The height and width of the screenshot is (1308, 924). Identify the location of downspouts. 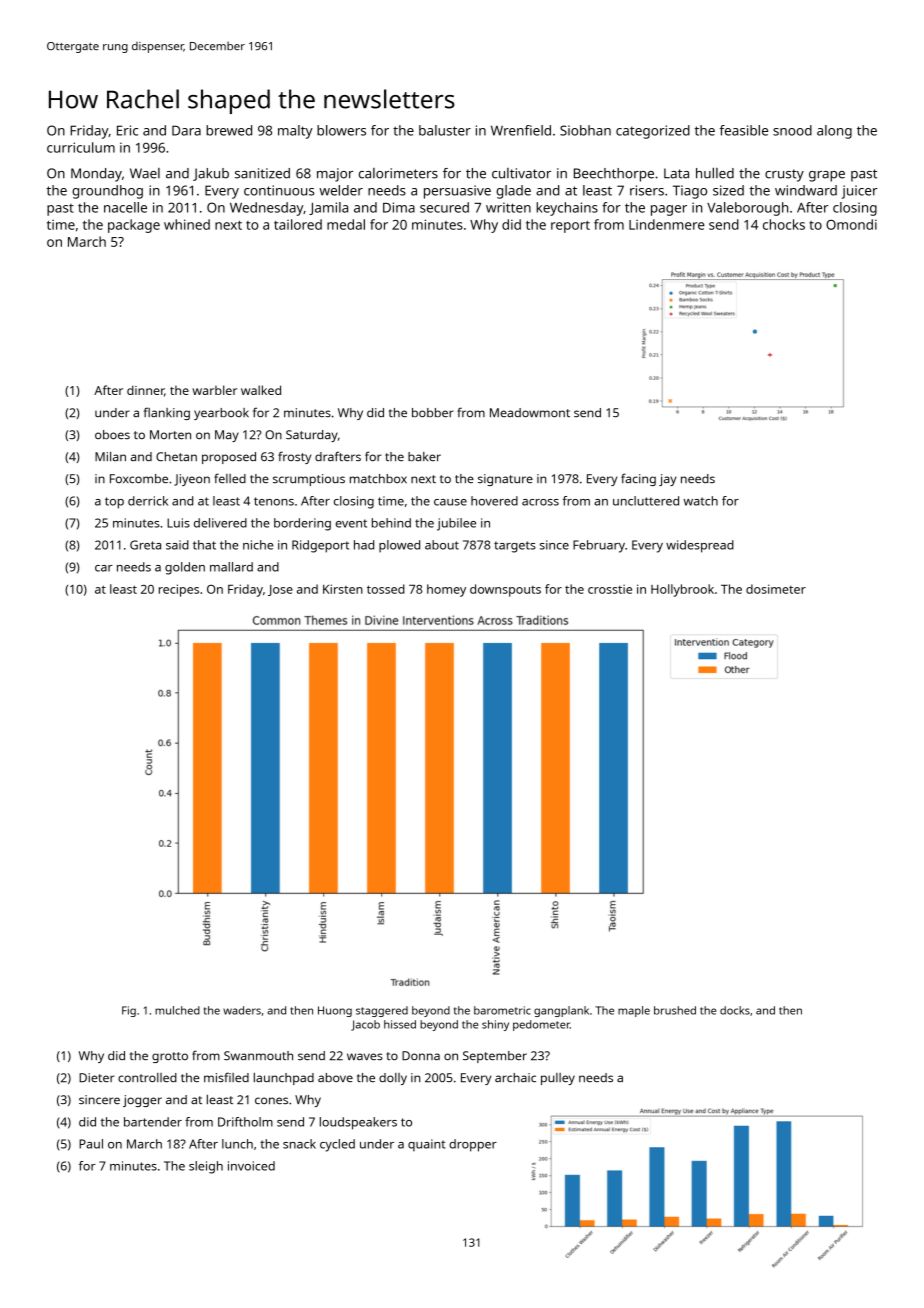
(505, 590).
